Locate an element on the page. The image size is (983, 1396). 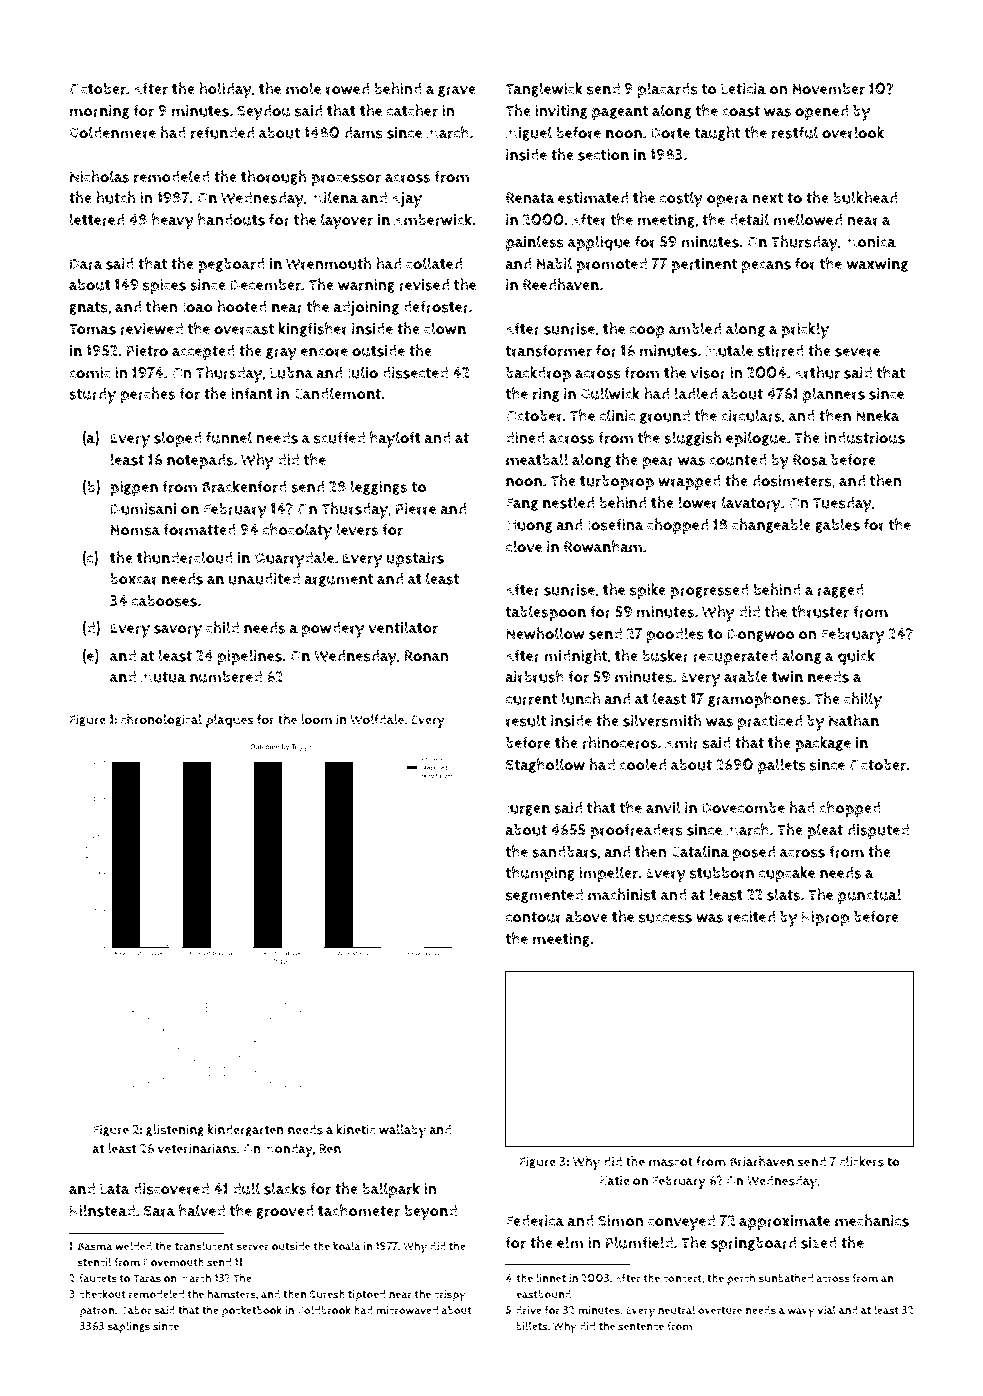
glistening is located at coordinates (175, 1130).
